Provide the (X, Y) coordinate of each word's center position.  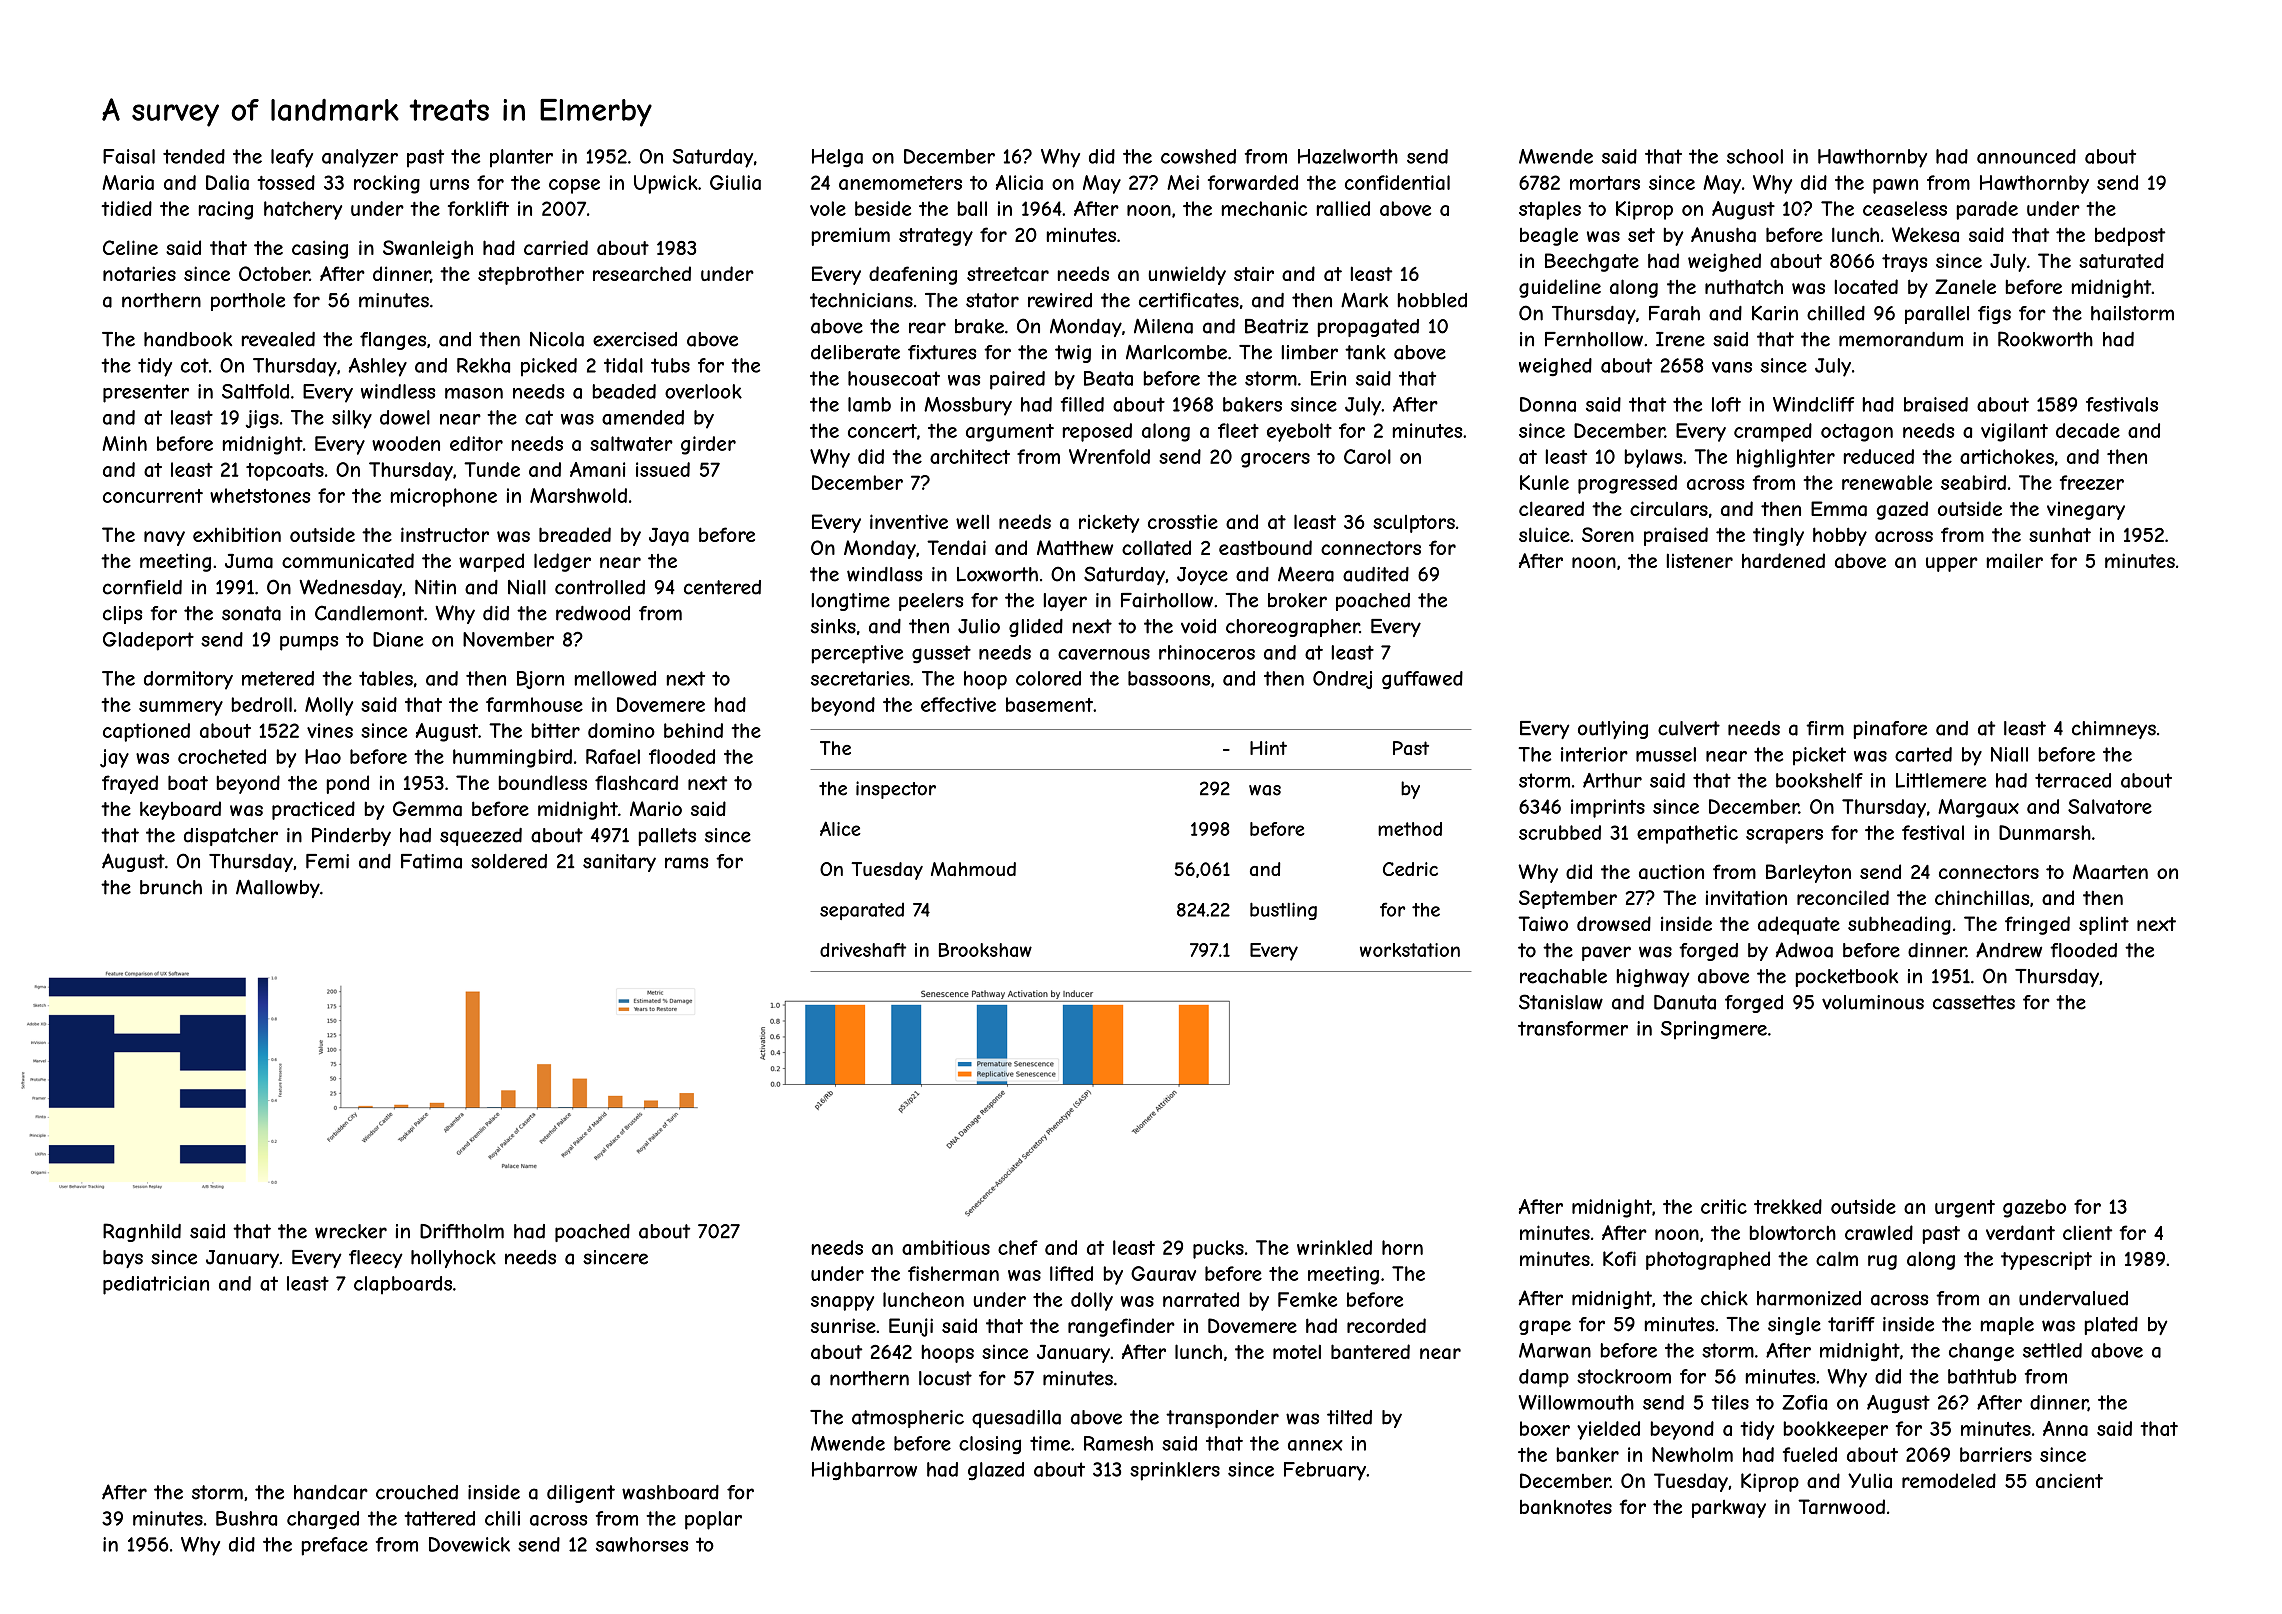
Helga (837, 158)
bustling (1283, 911)
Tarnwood (1841, 1507)
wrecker (351, 1231)
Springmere (1714, 1030)
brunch (171, 887)
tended (194, 156)
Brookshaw (985, 950)
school (1755, 156)
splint (2104, 925)
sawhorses (642, 1544)
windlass (884, 574)
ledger (562, 562)
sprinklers (1175, 1471)
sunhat (2060, 534)
